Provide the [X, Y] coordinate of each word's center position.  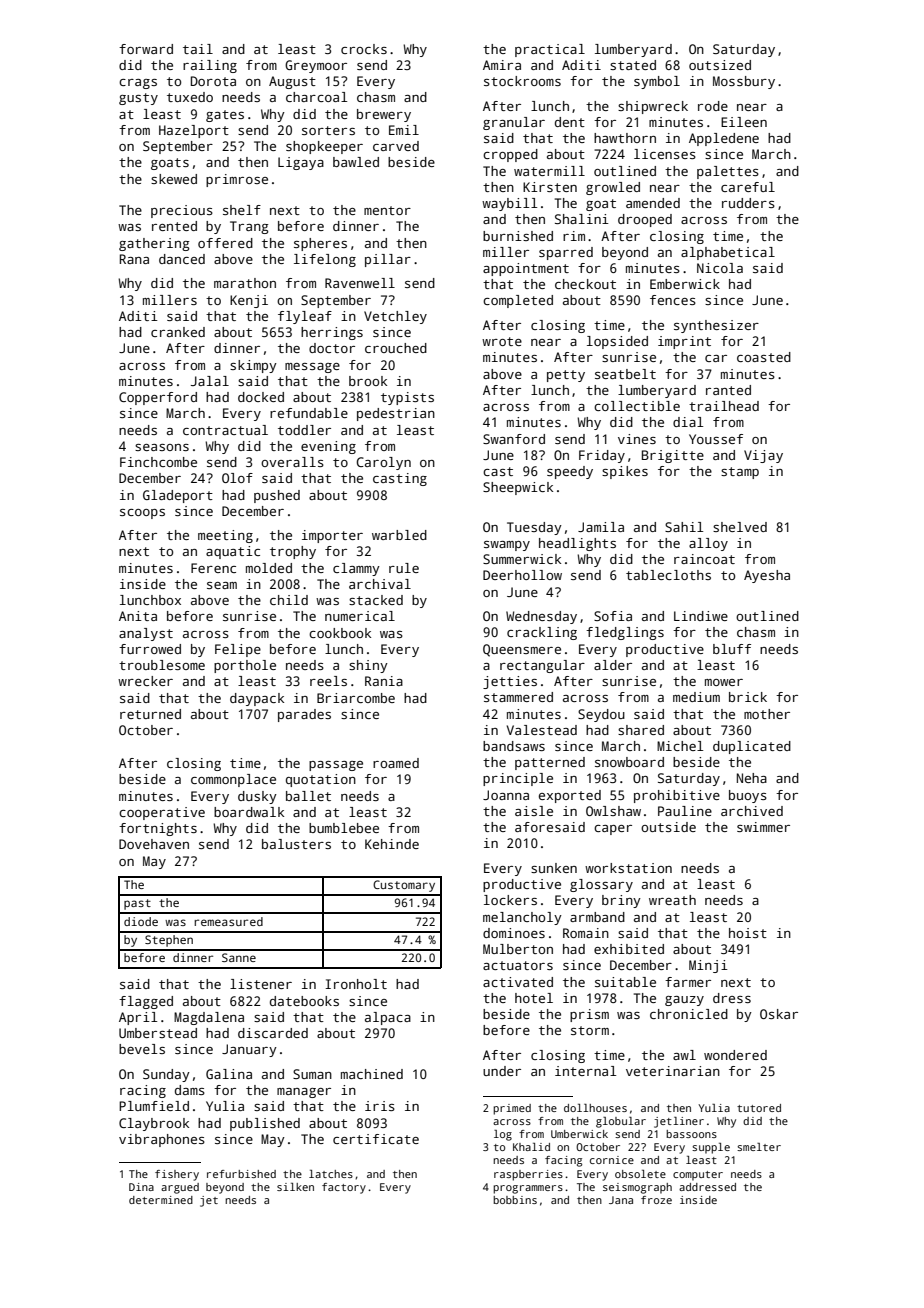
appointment [526, 269]
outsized [720, 65]
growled [613, 188]
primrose [237, 180]
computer [698, 1176]
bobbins [515, 1200]
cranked [178, 332]
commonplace [233, 780]
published [265, 1124]
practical [550, 50]
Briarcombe [356, 698]
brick [748, 697]
